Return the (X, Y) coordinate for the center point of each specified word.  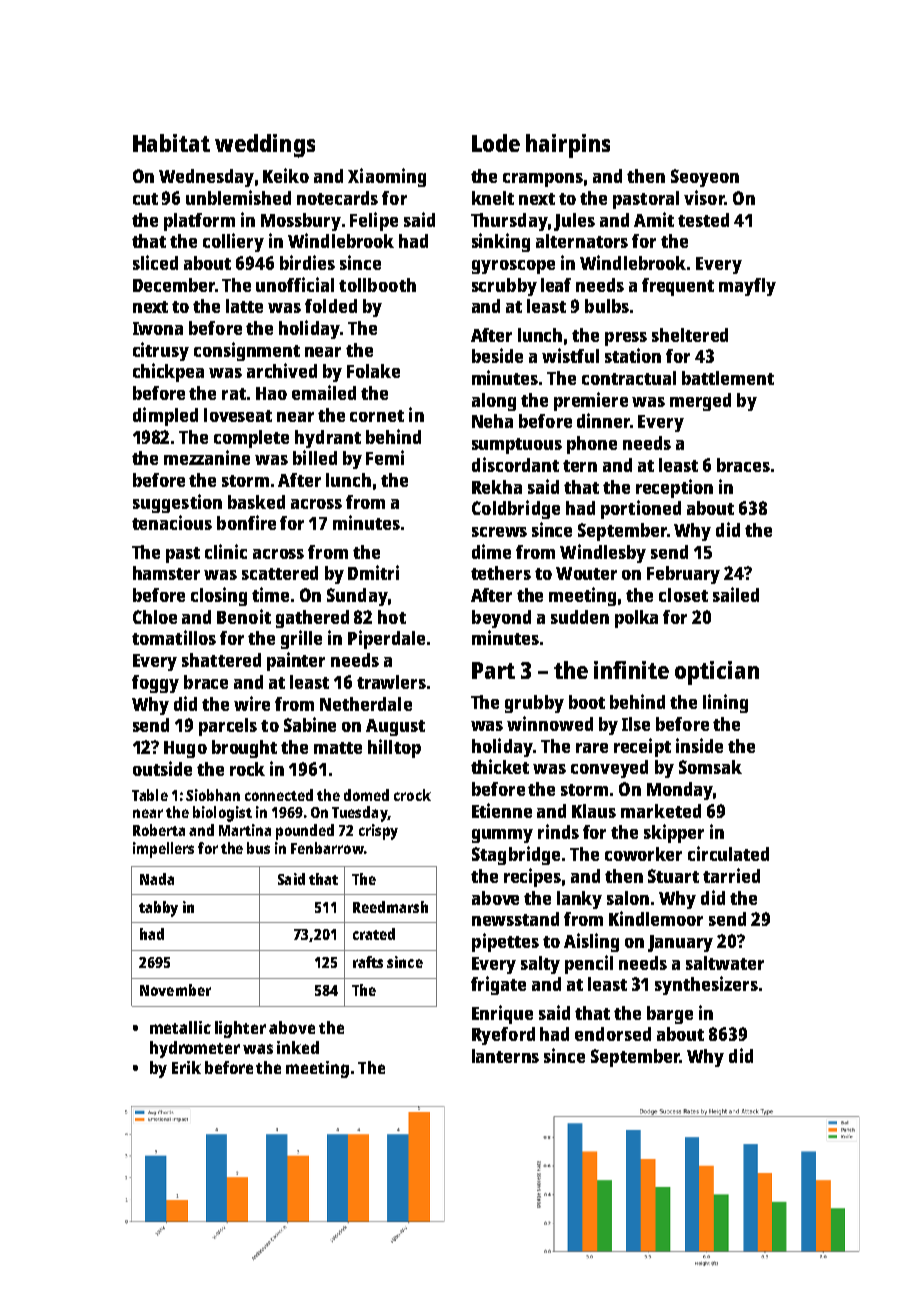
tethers (501, 573)
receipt (642, 747)
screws (499, 532)
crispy (378, 832)
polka (636, 619)
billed (315, 457)
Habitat (171, 143)
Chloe (155, 617)
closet (683, 595)
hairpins (568, 146)
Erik (186, 1067)
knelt (493, 198)
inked (298, 1047)
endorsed (613, 1034)
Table (150, 795)
